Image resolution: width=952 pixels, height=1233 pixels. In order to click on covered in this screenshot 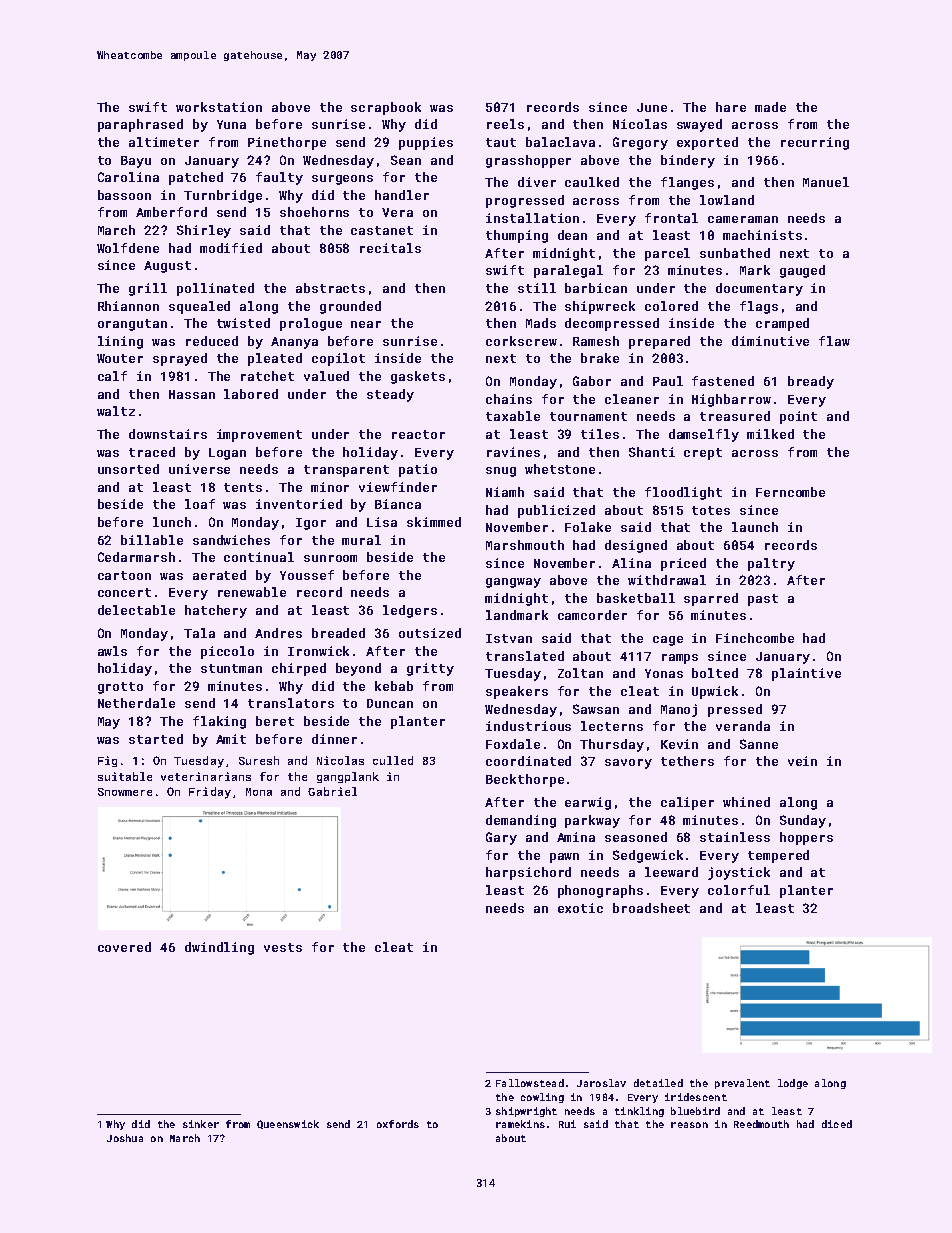, I will do `click(124, 947)`.
